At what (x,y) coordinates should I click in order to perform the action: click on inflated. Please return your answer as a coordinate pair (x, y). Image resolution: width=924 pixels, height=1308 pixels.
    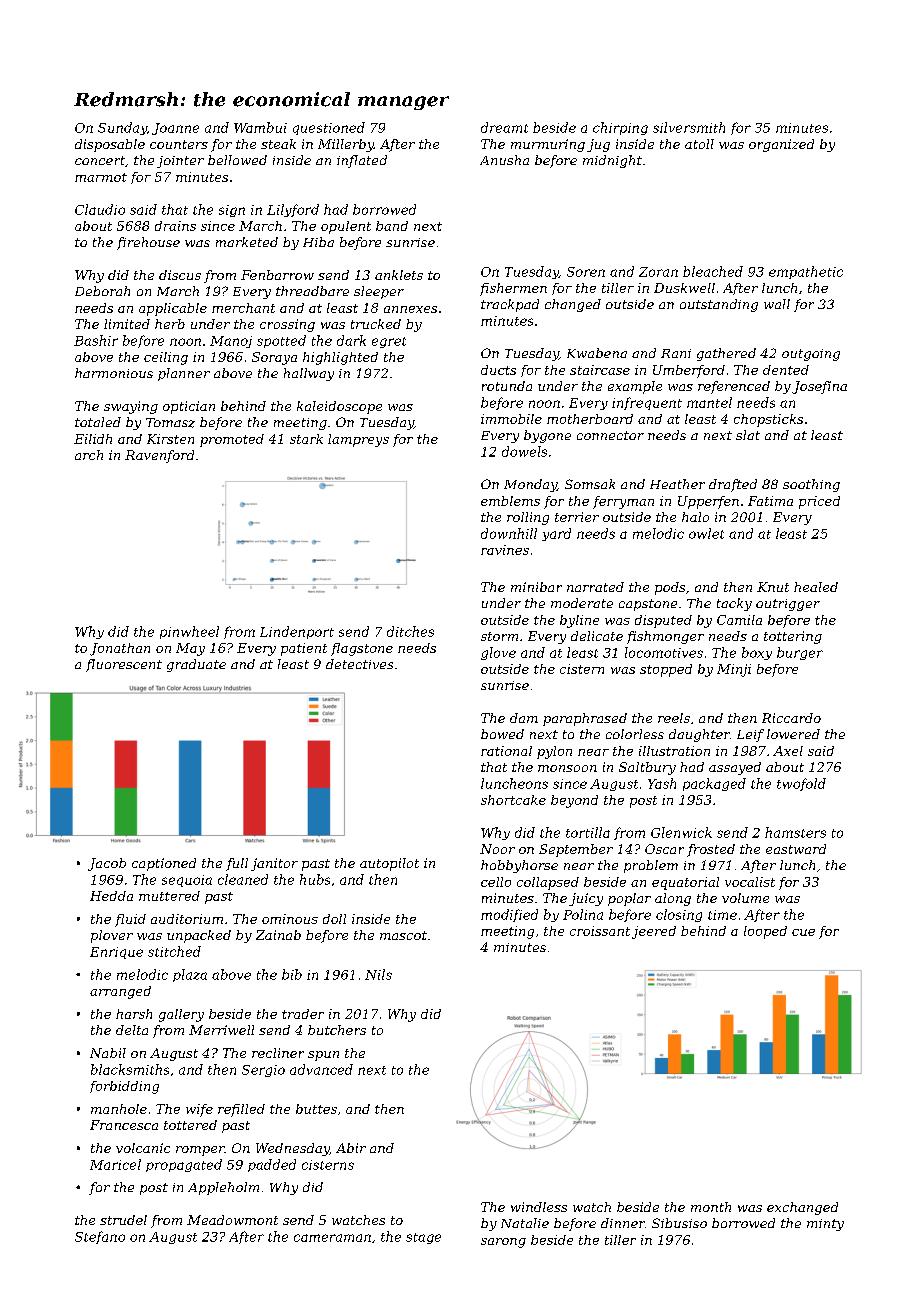
    Looking at the image, I should click on (362, 161).
